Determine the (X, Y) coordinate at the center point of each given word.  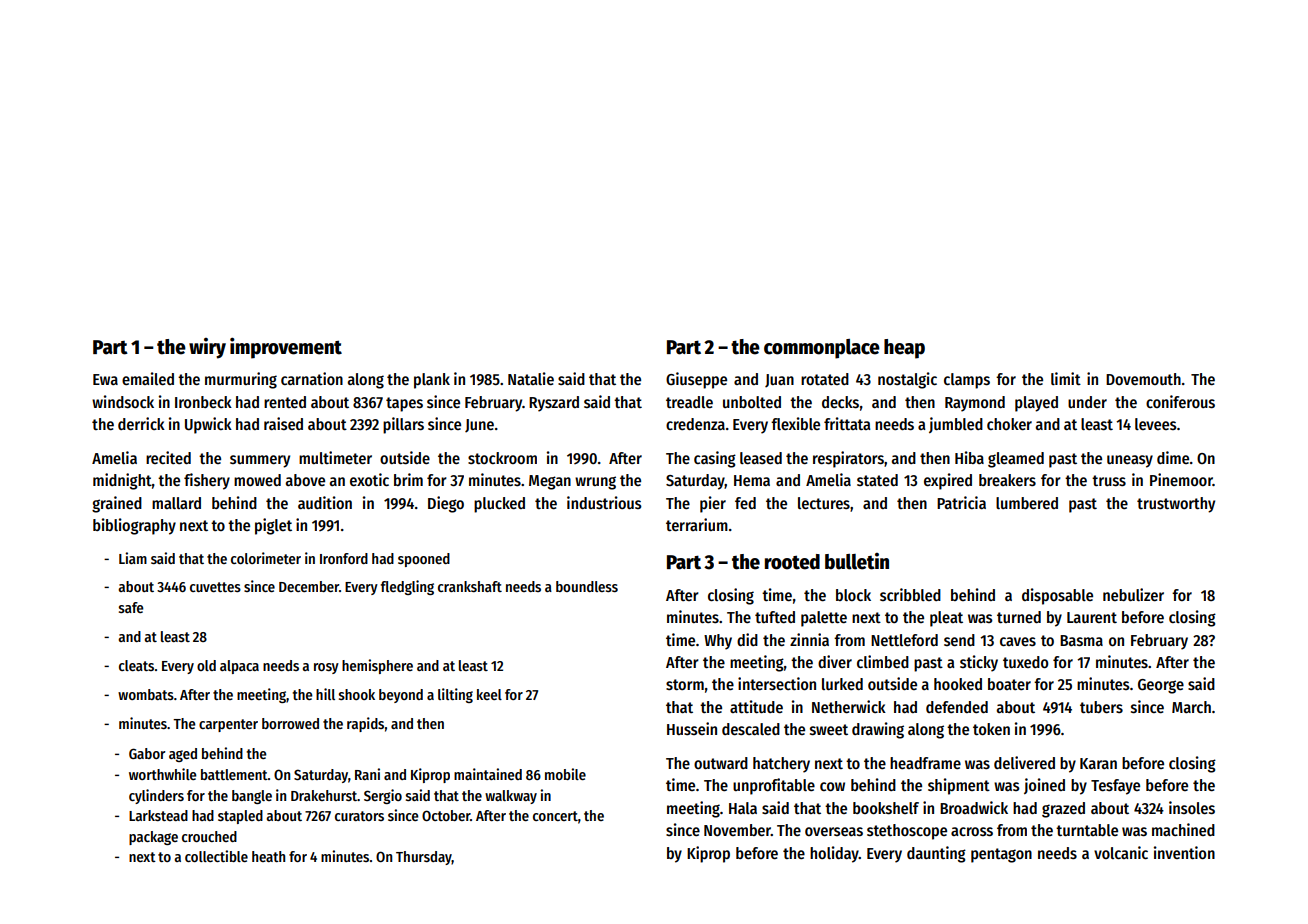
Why (718, 642)
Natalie (531, 378)
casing (715, 459)
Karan (1098, 763)
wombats (146, 694)
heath (268, 856)
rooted (792, 562)
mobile (565, 774)
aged (183, 755)
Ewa (105, 379)
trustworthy (1176, 505)
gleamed (1016, 460)
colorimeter (266, 558)
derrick (141, 423)
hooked (958, 684)
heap (904, 349)
